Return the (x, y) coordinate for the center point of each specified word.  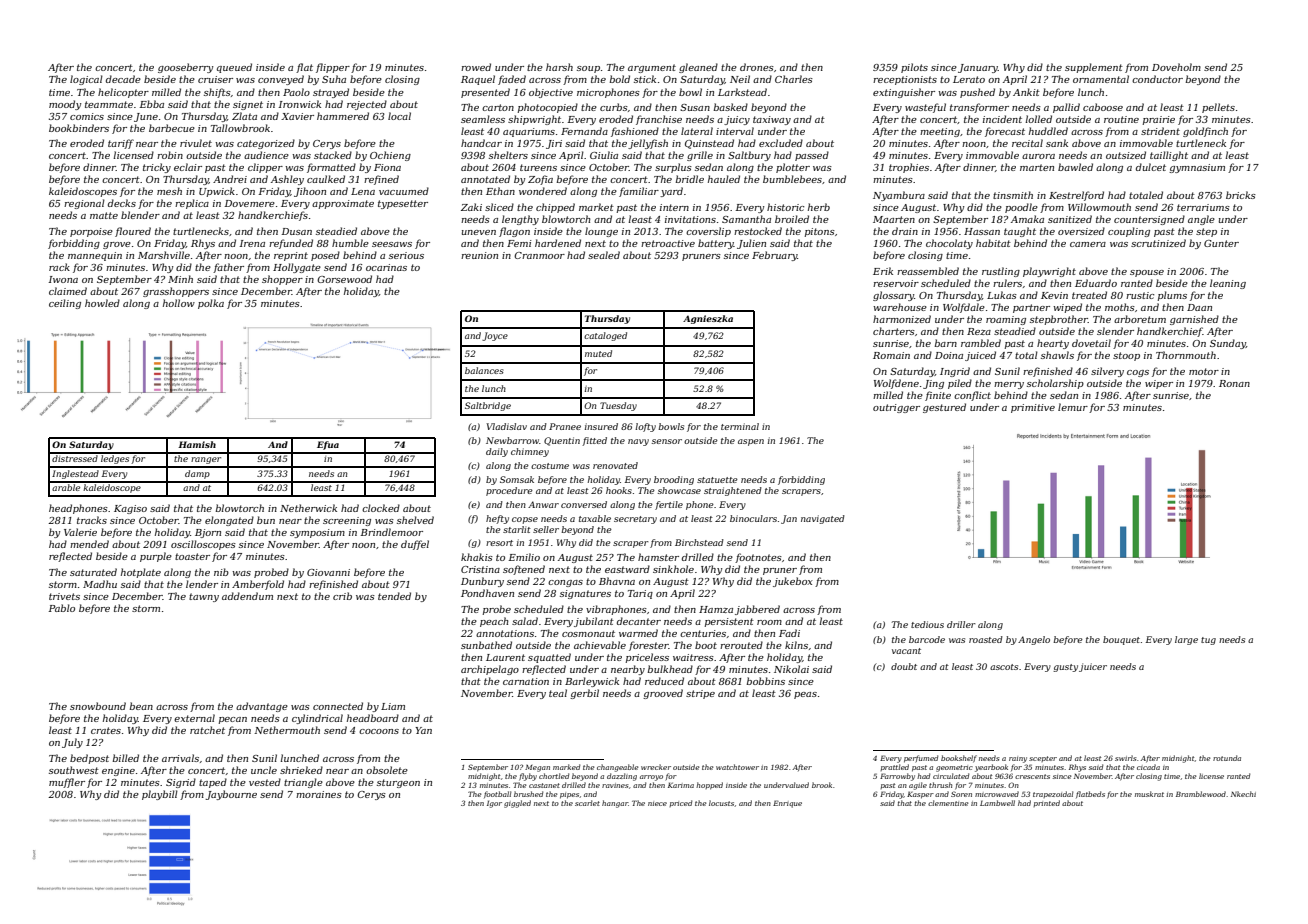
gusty (1065, 668)
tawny (204, 597)
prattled (894, 767)
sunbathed (486, 645)
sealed (604, 255)
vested (265, 782)
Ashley (287, 180)
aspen (751, 442)
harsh (559, 67)
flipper (333, 68)
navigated (823, 519)
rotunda (1227, 758)
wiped (1067, 308)
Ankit (1026, 92)
